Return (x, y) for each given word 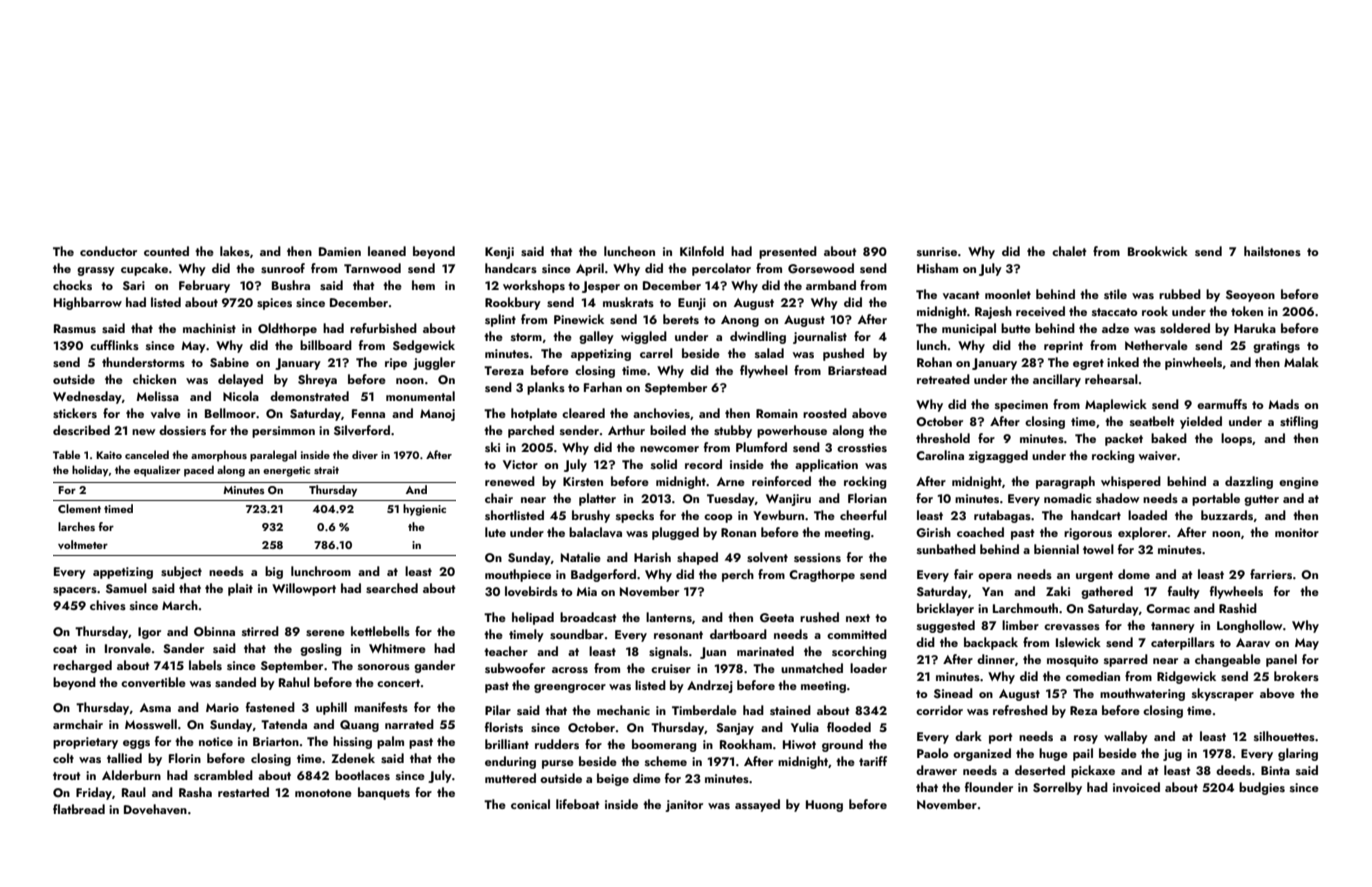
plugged (675, 533)
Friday (94, 793)
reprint (1063, 347)
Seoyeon (1250, 296)
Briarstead (857, 370)
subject (181, 572)
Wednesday (87, 397)
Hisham (937, 268)
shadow (1118, 498)
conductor (108, 251)
